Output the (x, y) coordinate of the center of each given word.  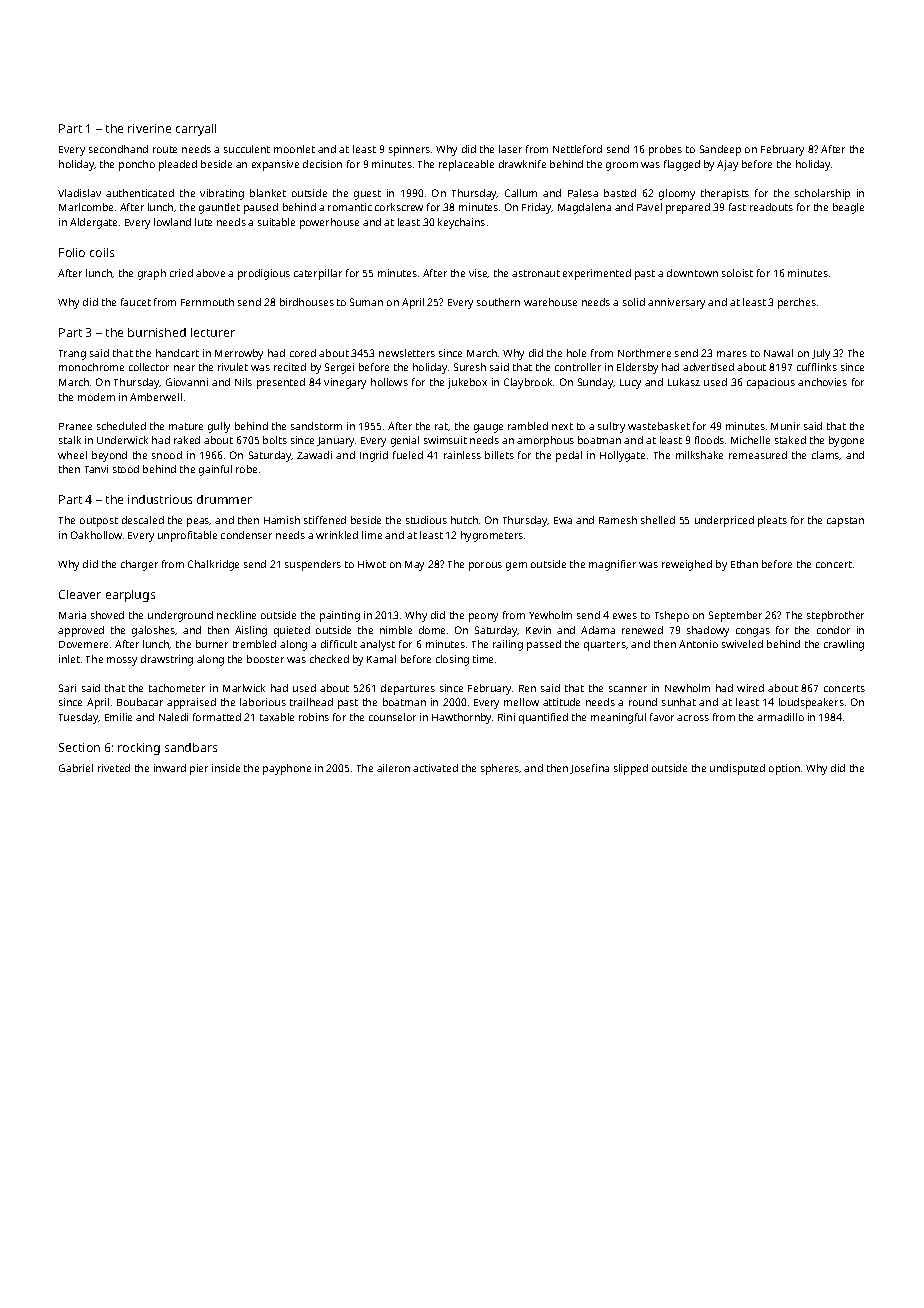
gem (516, 566)
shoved (107, 615)
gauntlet (219, 208)
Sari (67, 688)
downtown (692, 273)
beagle (848, 208)
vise (478, 273)
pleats (772, 521)
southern (498, 302)
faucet (136, 302)
